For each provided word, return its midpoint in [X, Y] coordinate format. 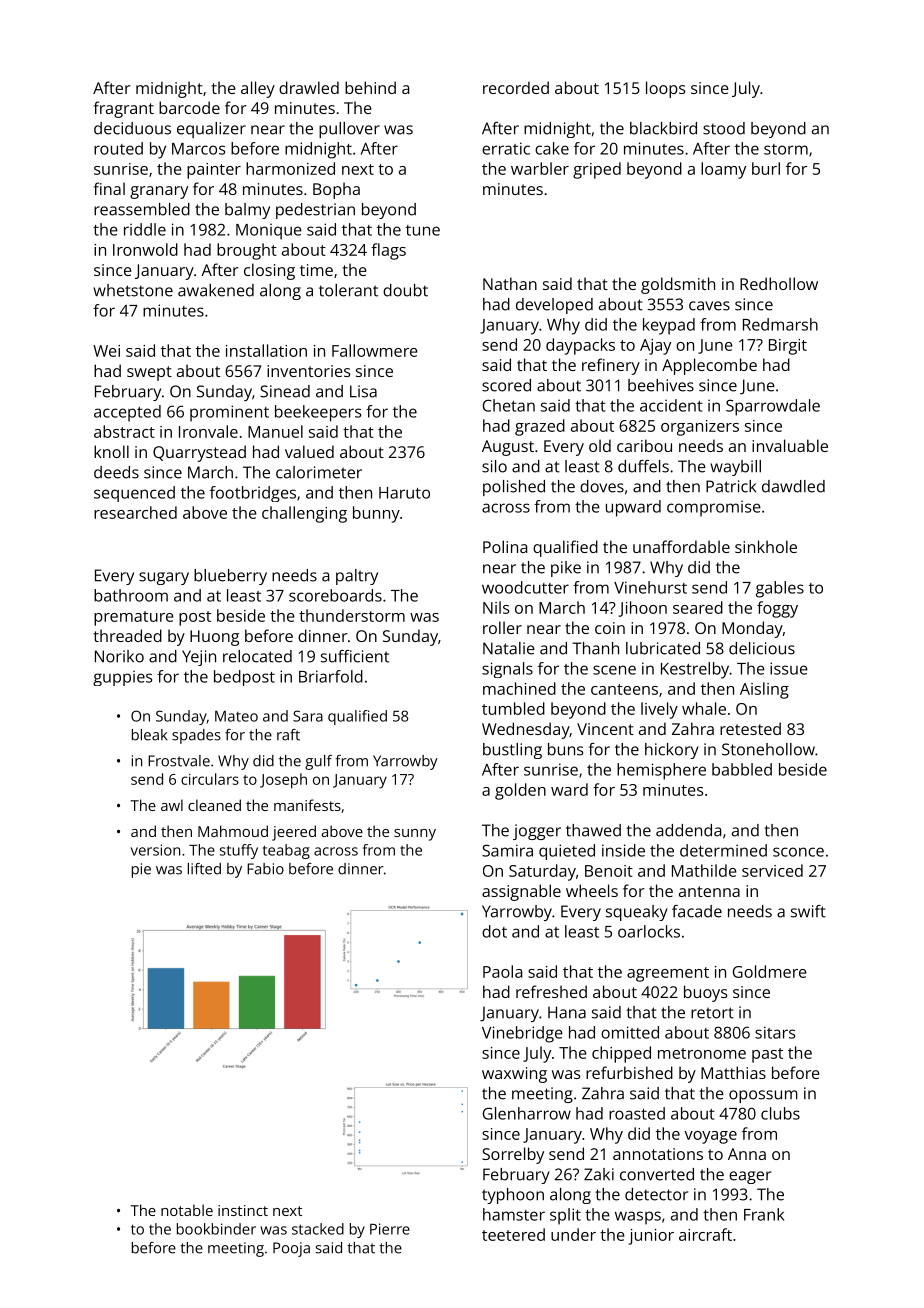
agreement [668, 974]
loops [665, 89]
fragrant [124, 109]
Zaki [599, 1174]
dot [494, 931]
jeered [294, 833]
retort [712, 1013]
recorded [516, 87]
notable [187, 1210]
